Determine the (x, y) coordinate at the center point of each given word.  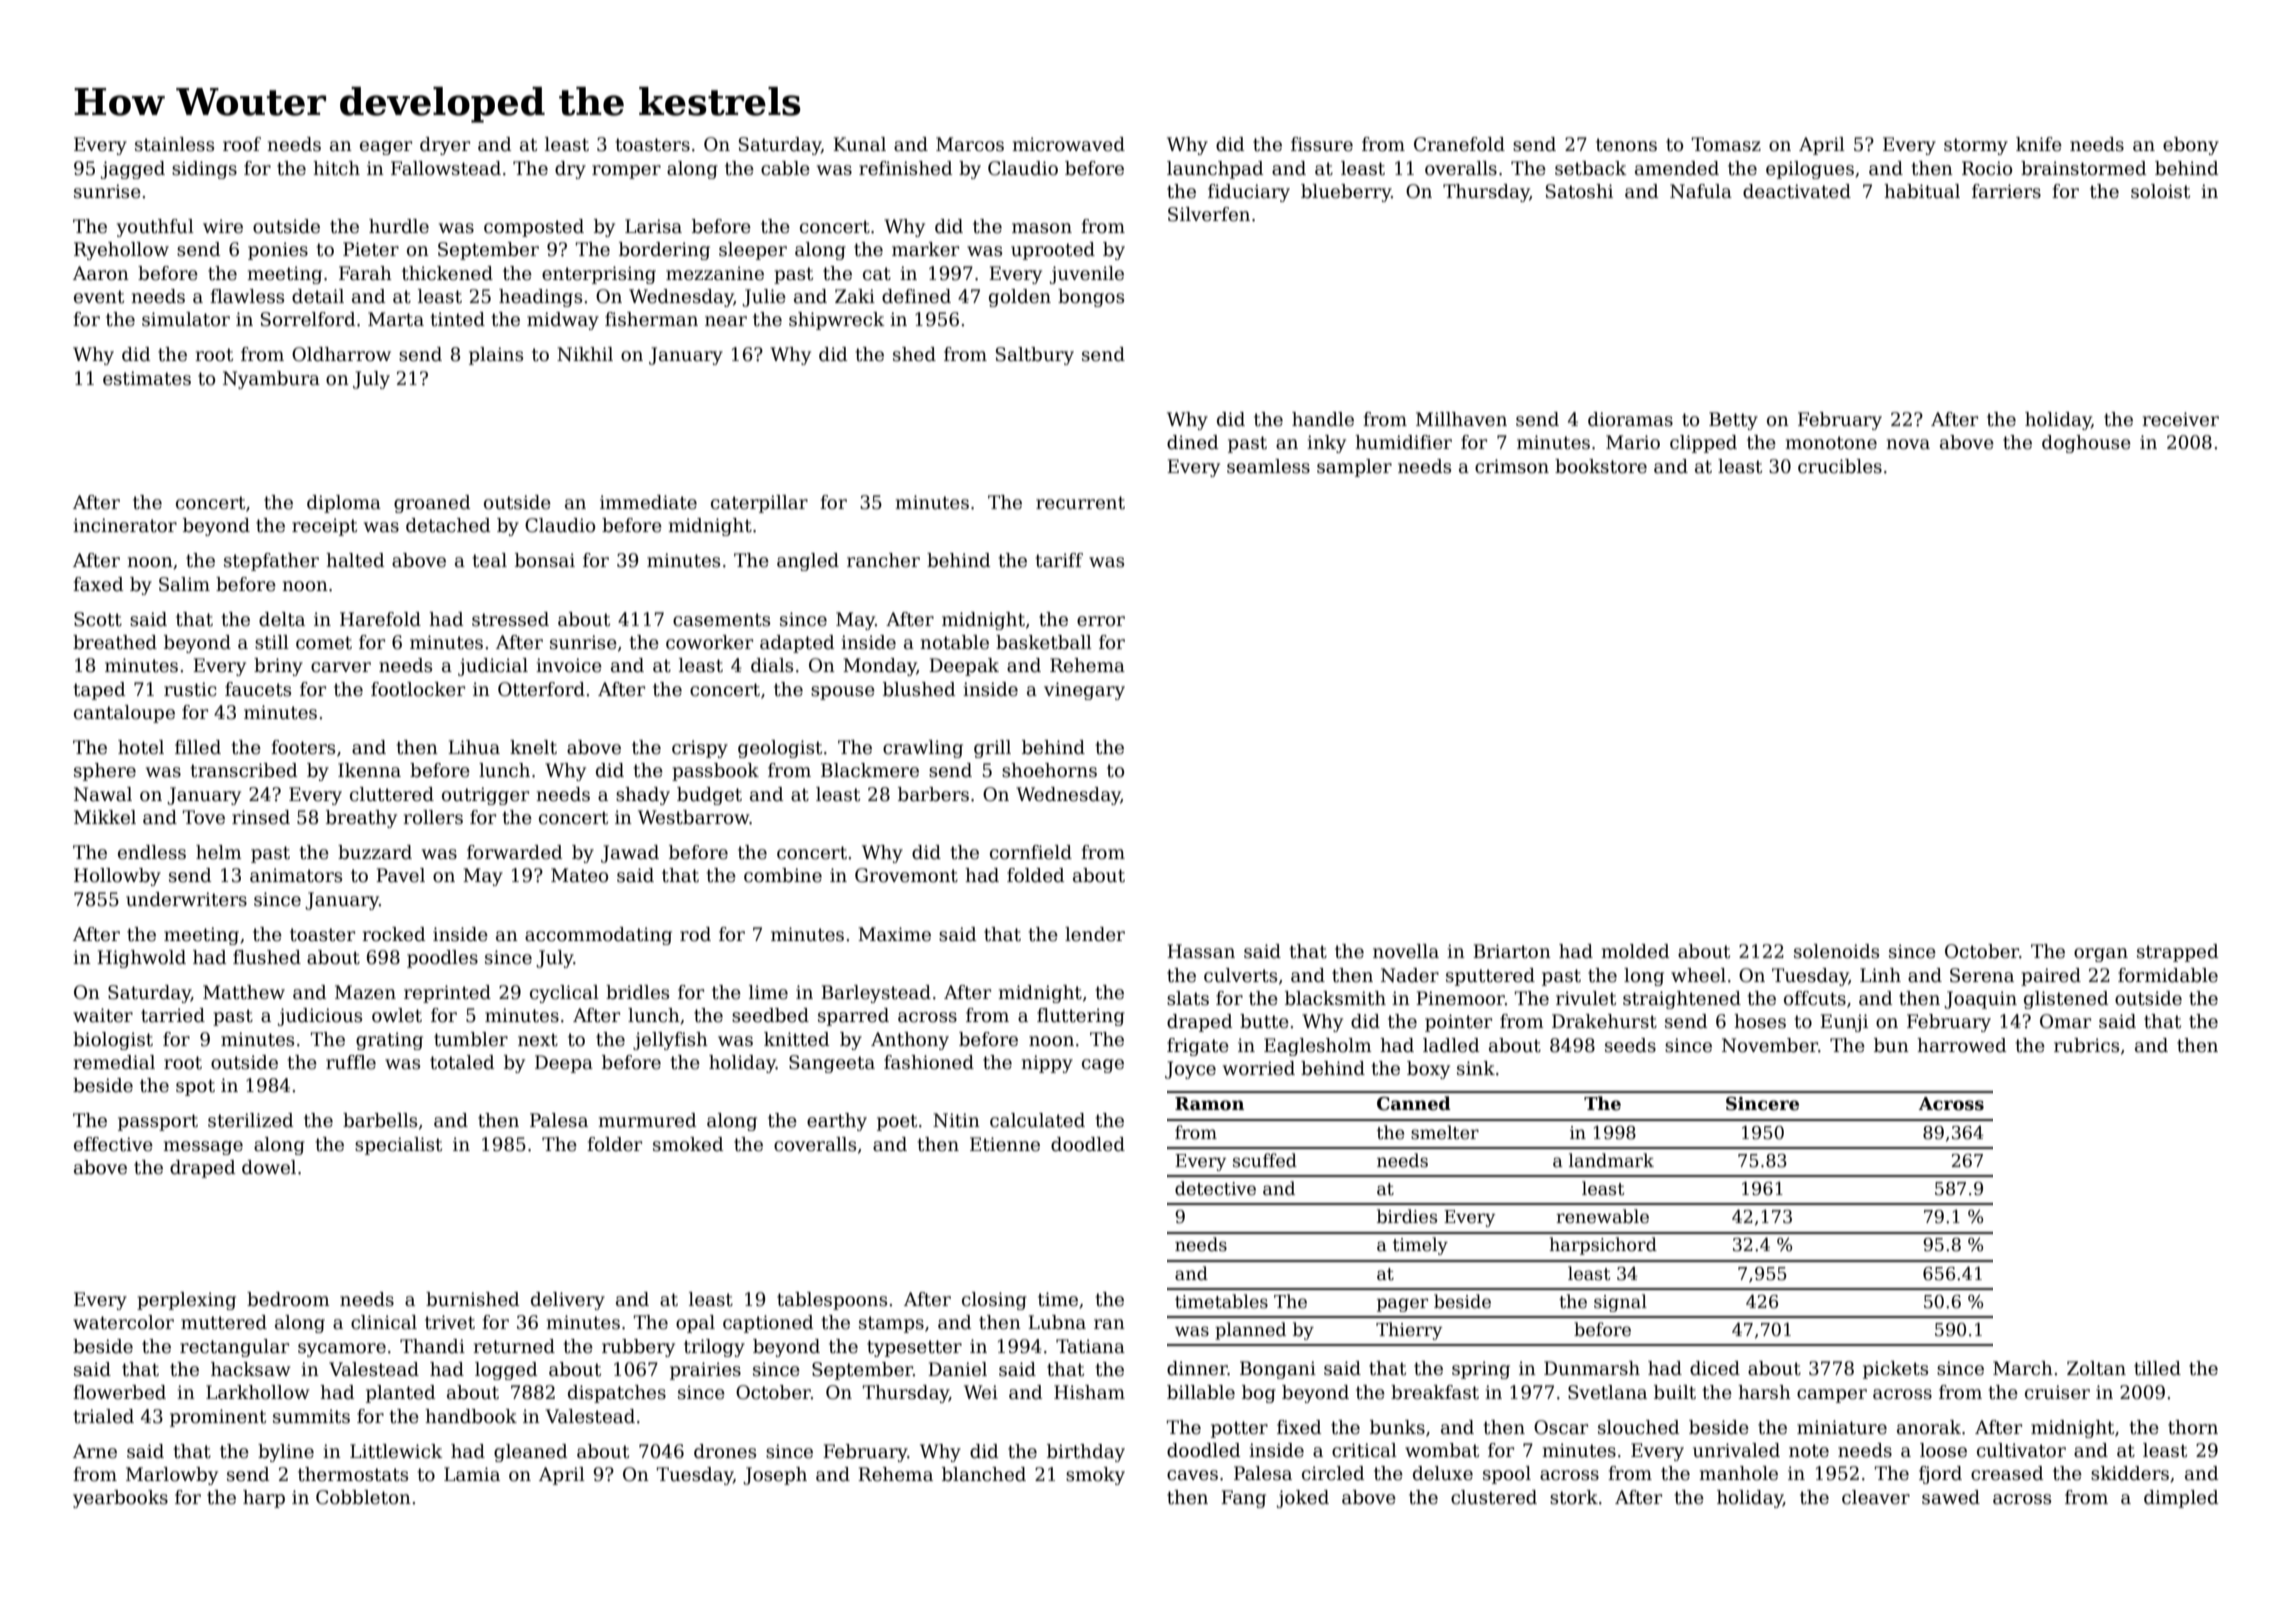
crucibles (1840, 466)
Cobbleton (363, 1497)
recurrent (1080, 503)
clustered (1494, 1497)
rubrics (2086, 1045)
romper (626, 172)
